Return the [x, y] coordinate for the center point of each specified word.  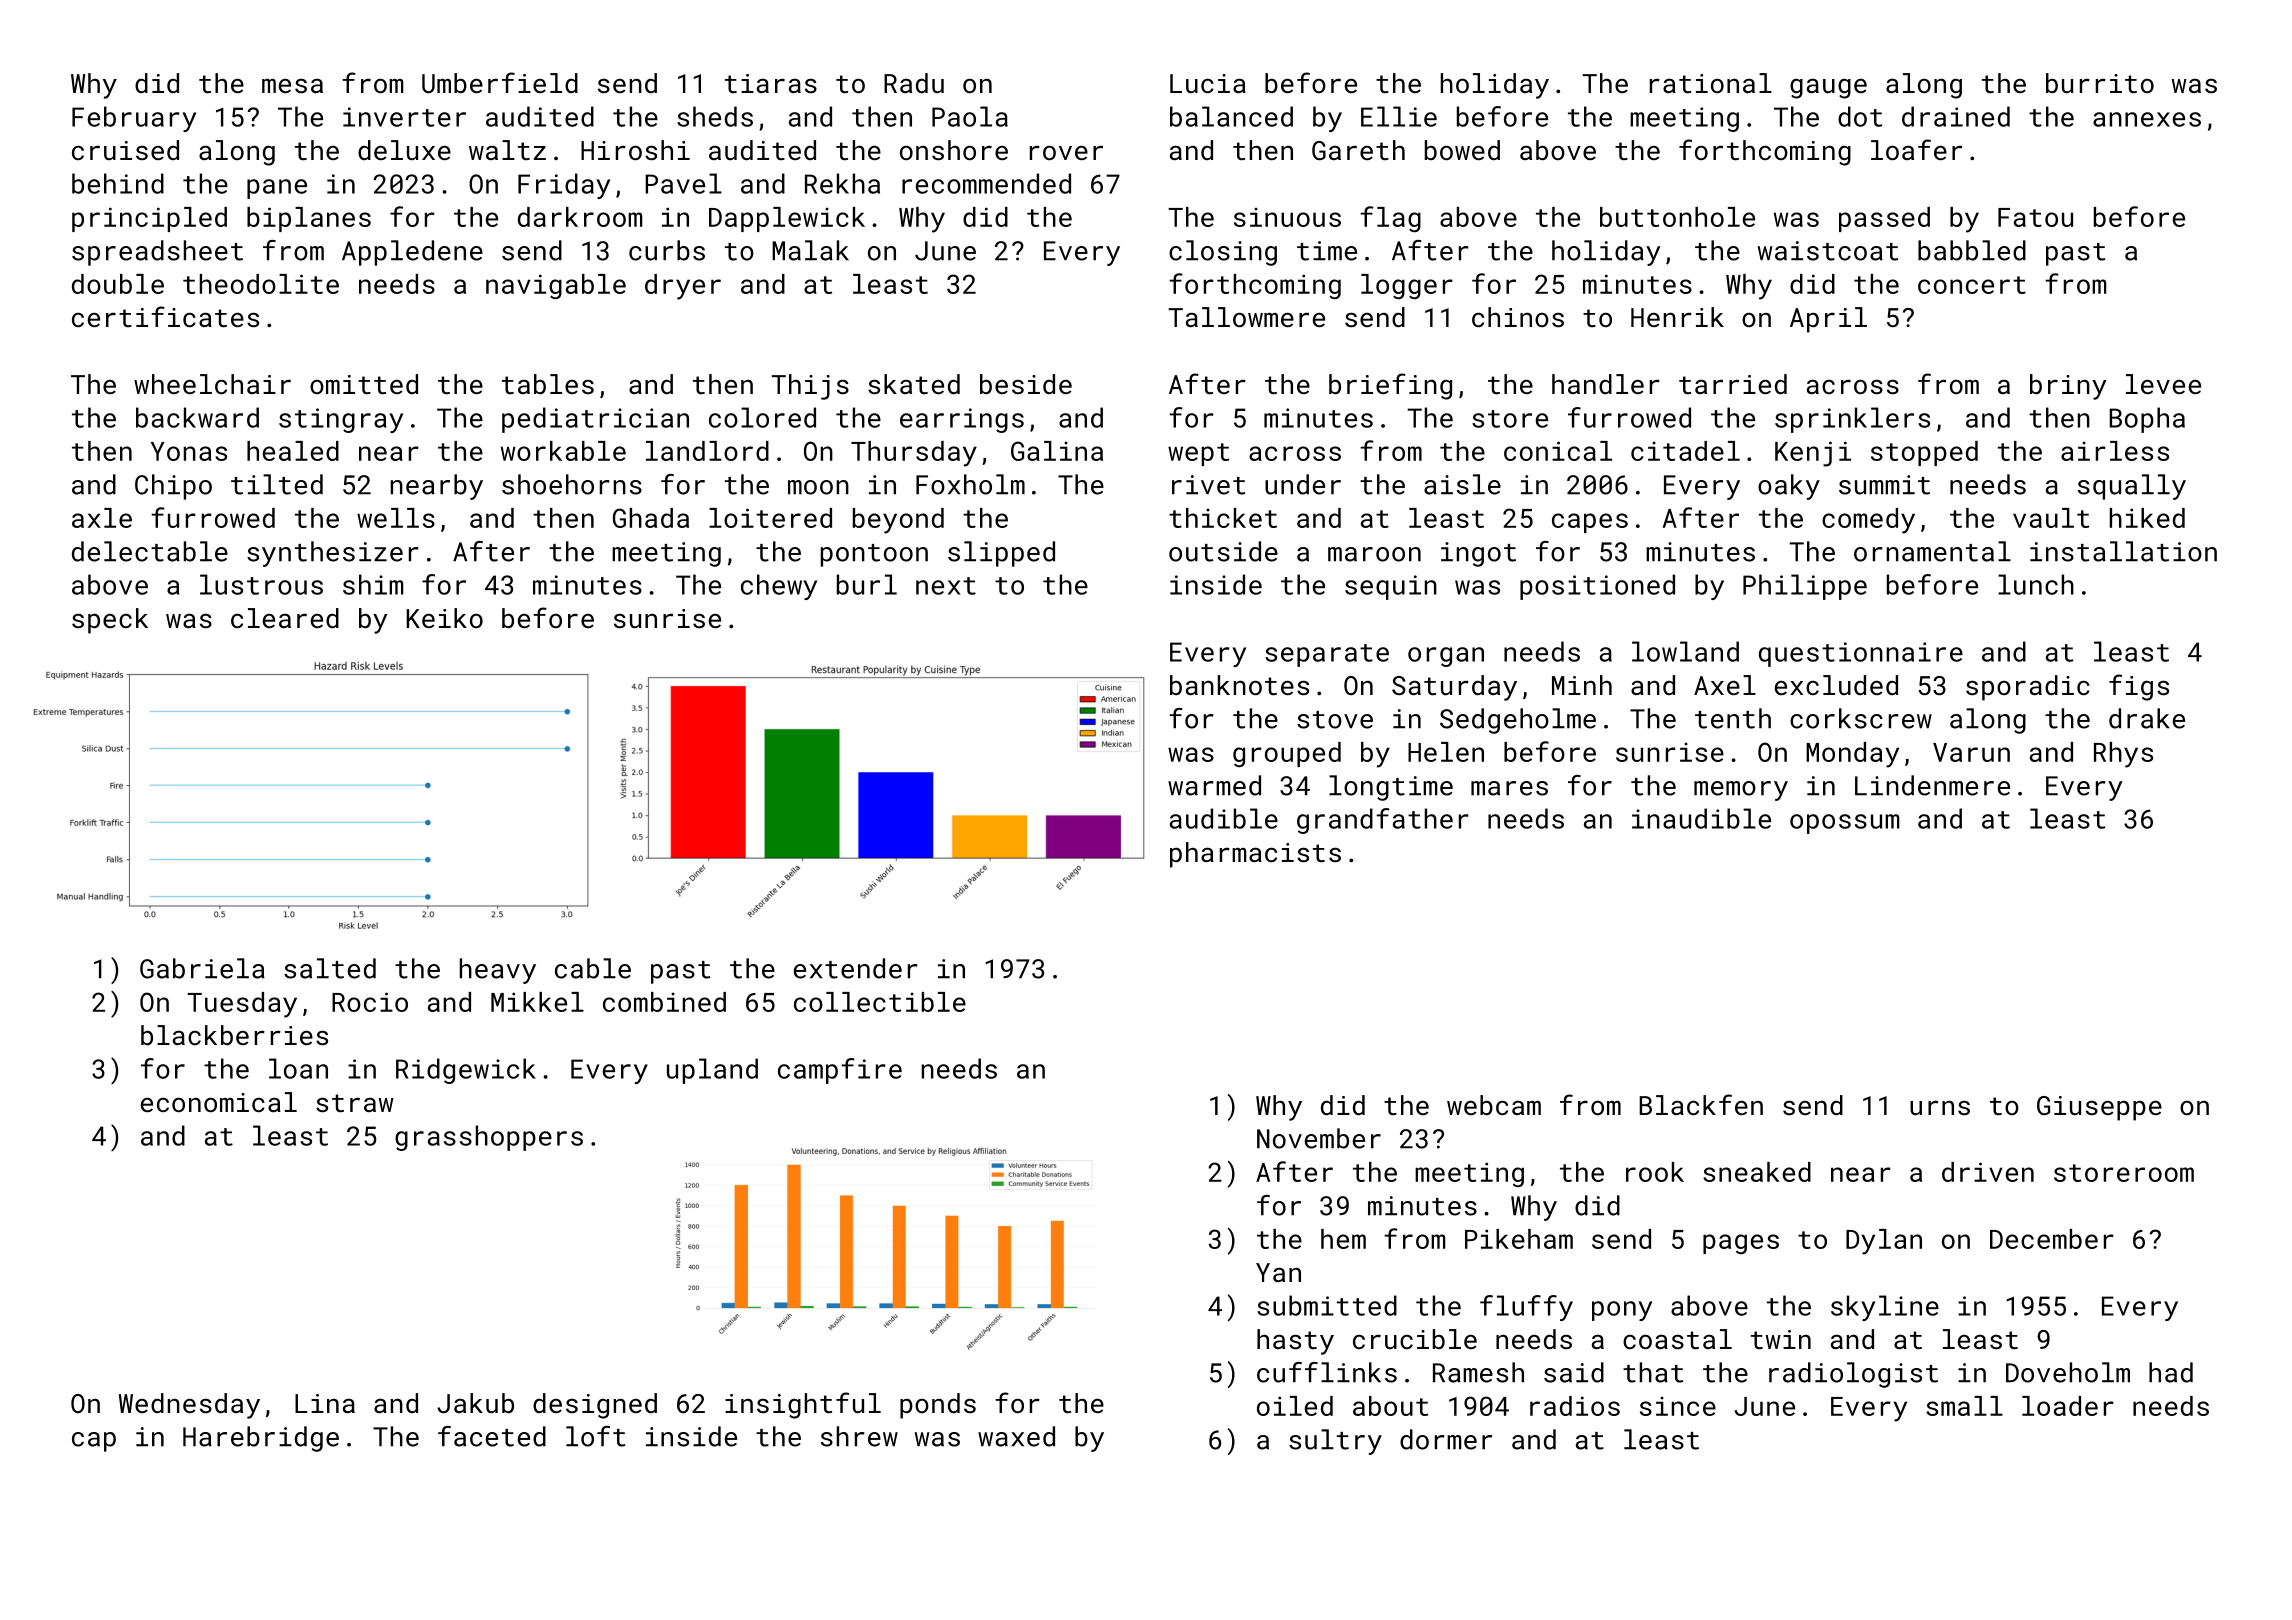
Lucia [1208, 83]
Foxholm [970, 484]
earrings [962, 420]
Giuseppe [2099, 1108]
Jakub [475, 1403]
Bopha [2147, 420]
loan [298, 1068]
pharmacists [1255, 855]
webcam [1494, 1105]
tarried [1733, 384]
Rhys [2123, 755]
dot [1860, 116]
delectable [150, 551]
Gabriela [202, 968]
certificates [165, 317]
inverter [404, 117]
